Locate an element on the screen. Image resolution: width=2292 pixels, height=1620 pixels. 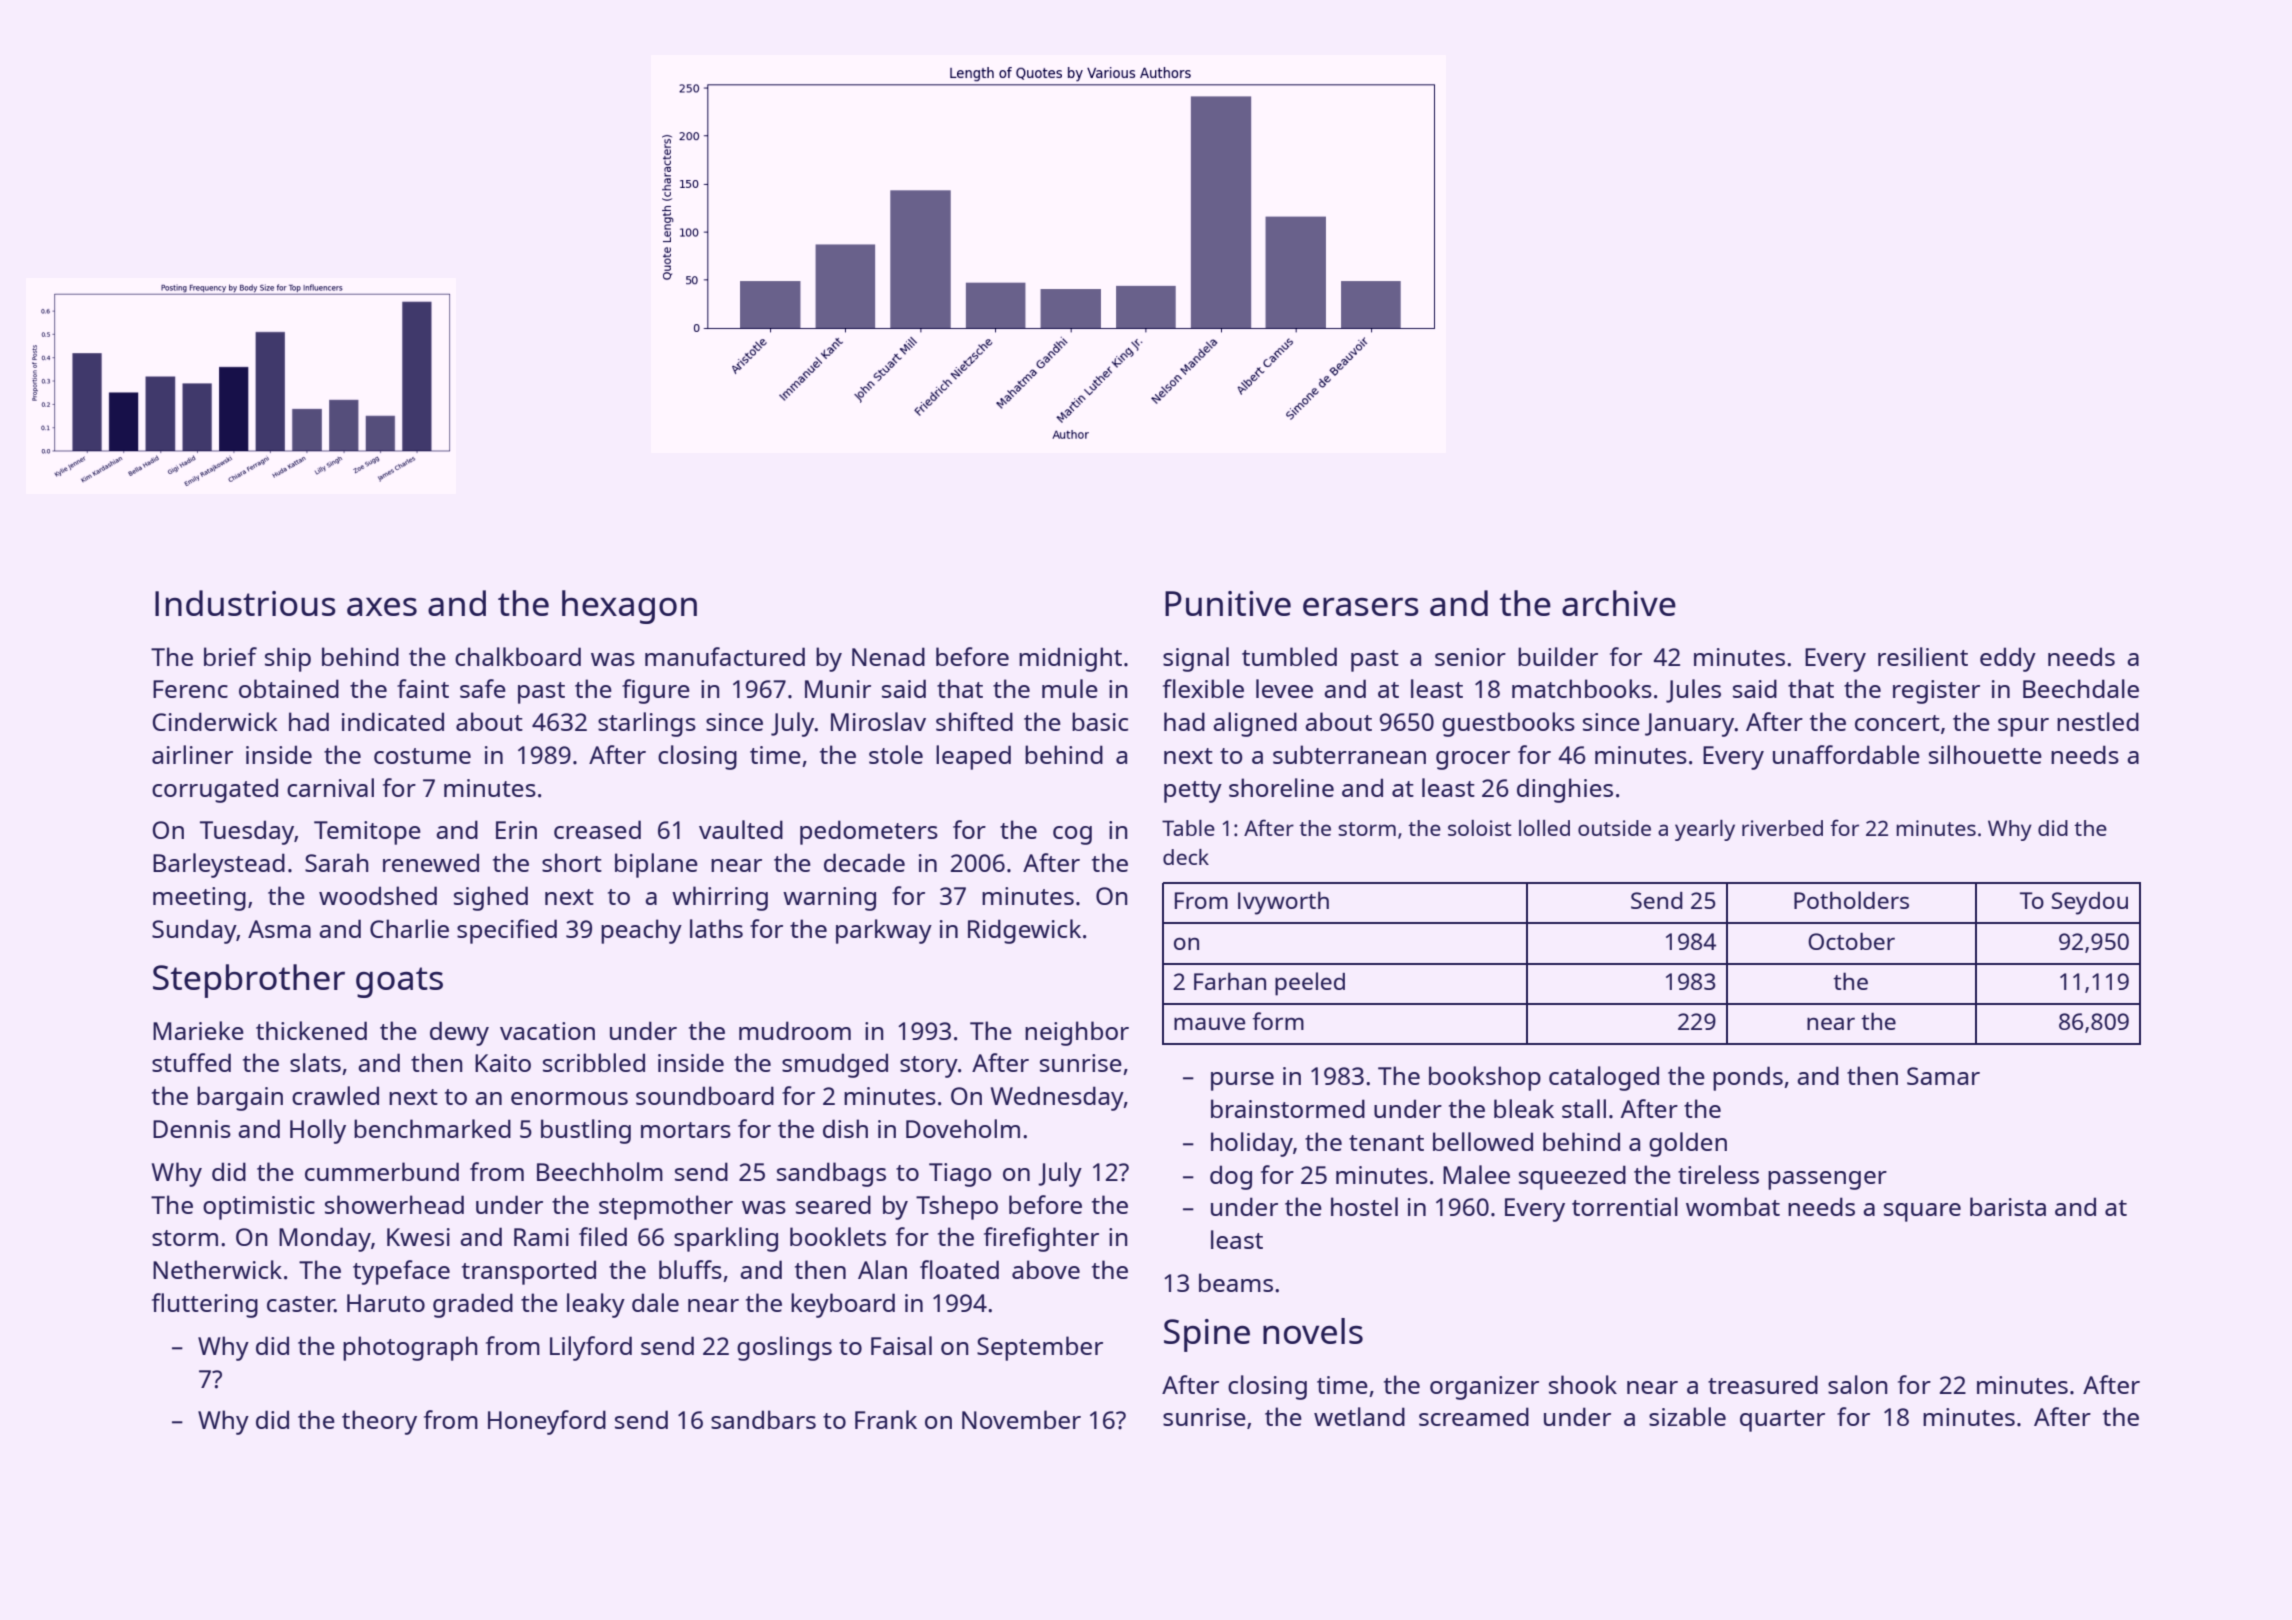
bustling is located at coordinates (586, 1131).
